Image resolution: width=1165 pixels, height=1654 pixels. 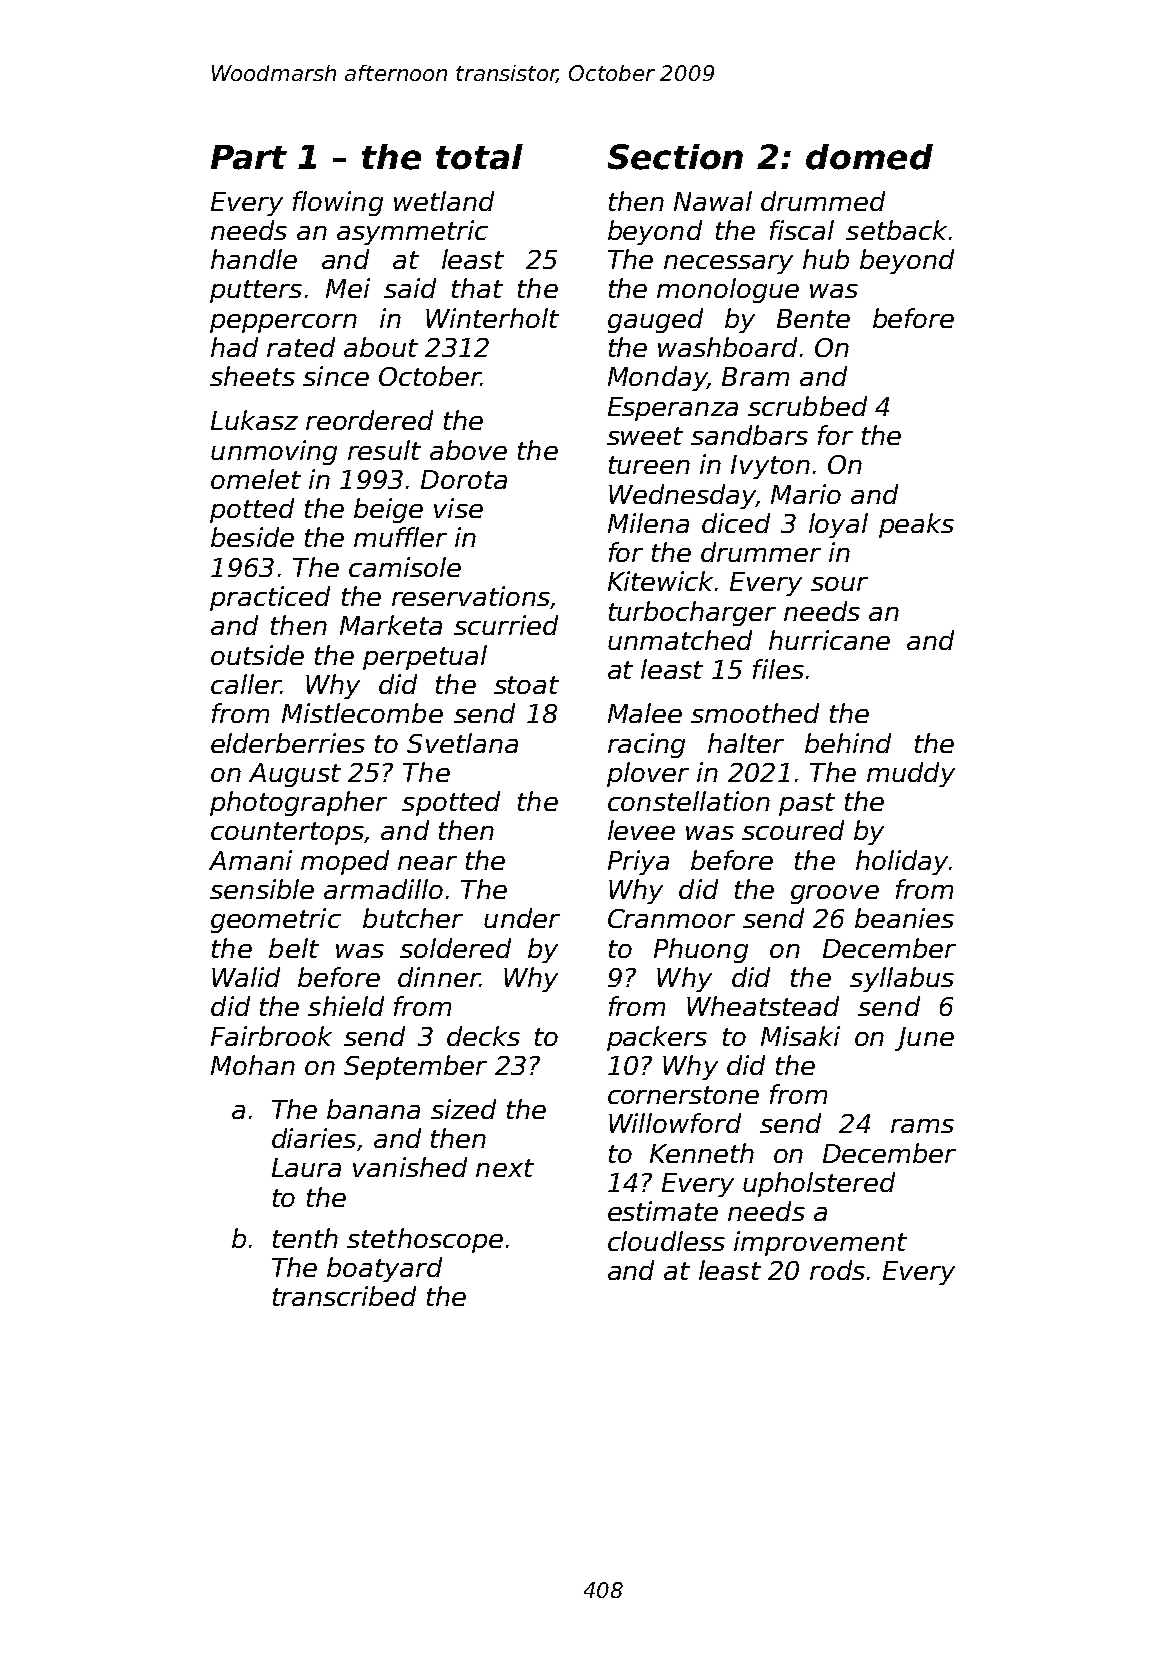 I want to click on dinner, so click(x=438, y=977).
